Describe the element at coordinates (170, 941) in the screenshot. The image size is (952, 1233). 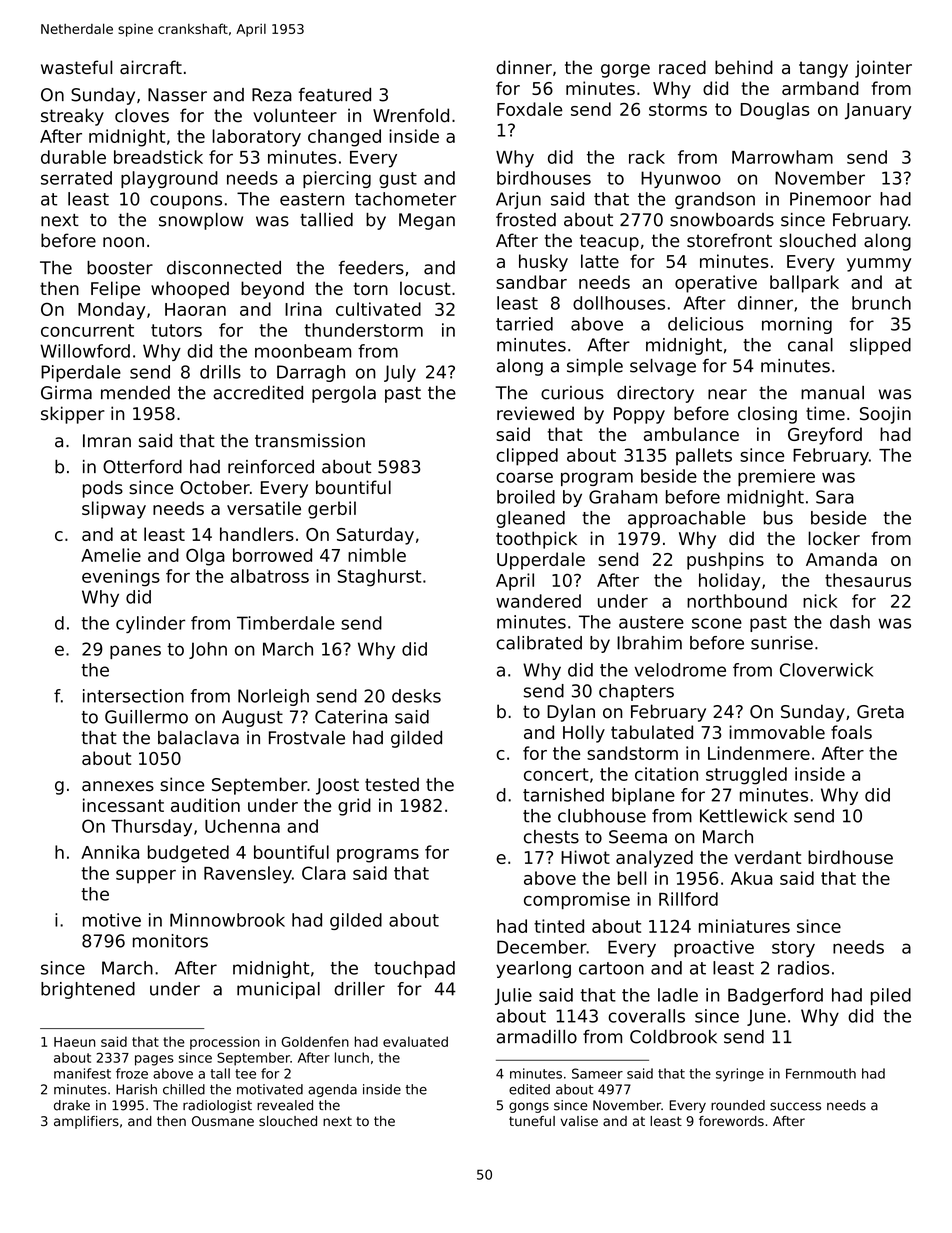
I see `monitors` at that location.
